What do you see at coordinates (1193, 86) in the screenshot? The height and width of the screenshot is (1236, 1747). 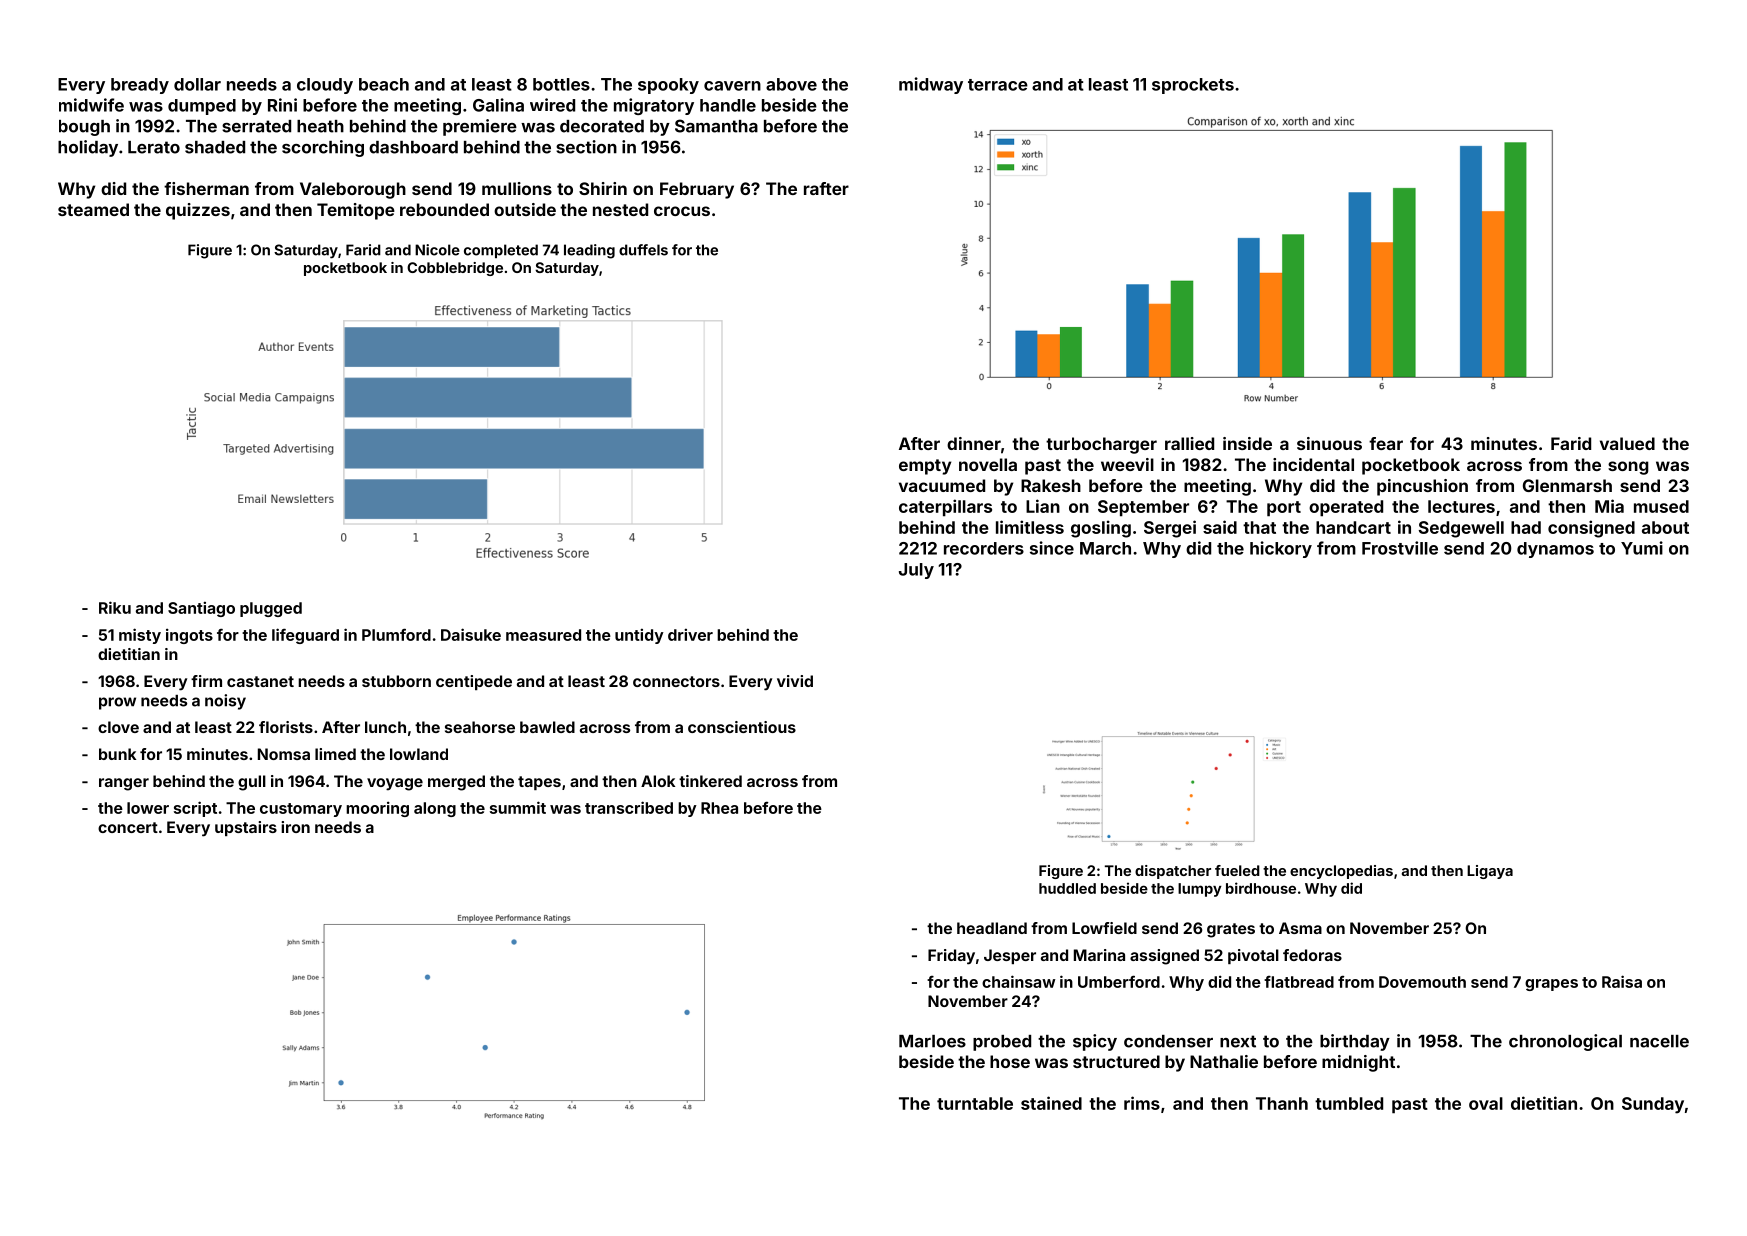 I see `sprockets` at bounding box center [1193, 86].
